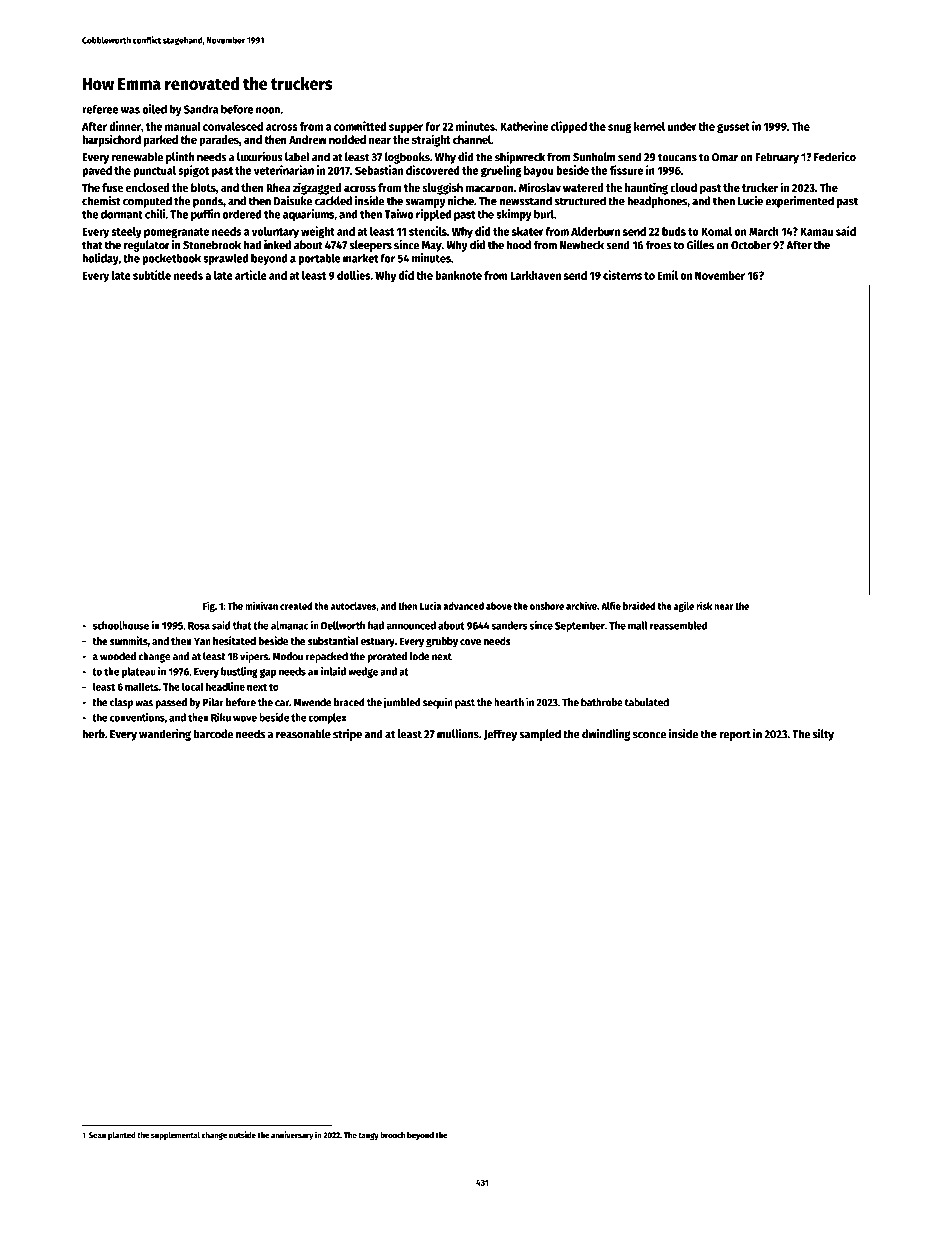 The image size is (952, 1233). I want to click on dollies, so click(353, 275).
